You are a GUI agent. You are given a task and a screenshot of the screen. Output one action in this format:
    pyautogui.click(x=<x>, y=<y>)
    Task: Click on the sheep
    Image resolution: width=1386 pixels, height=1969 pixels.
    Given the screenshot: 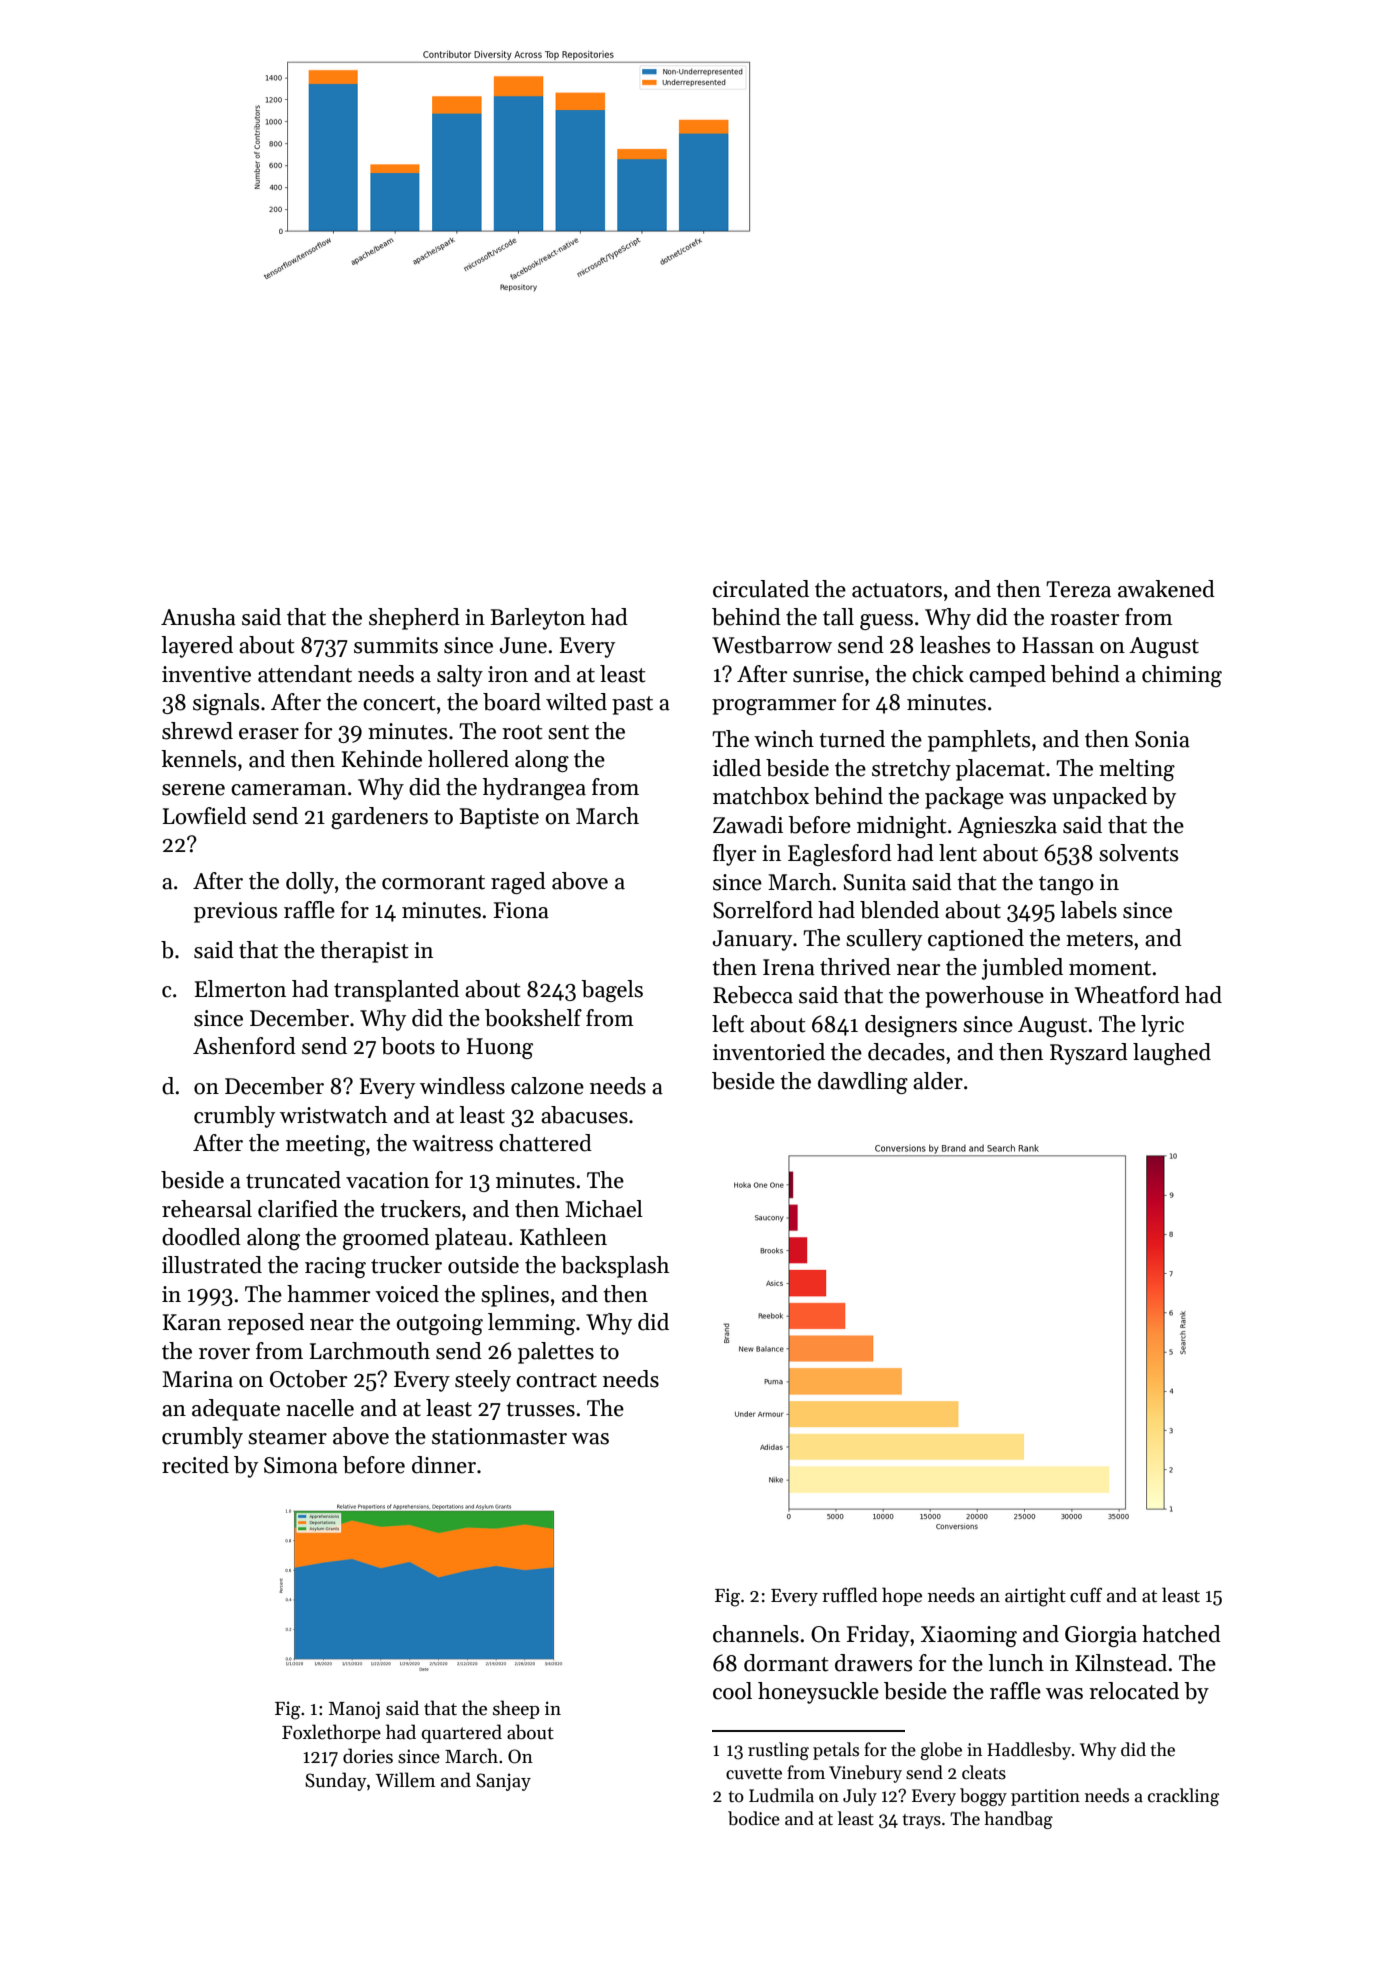 What is the action you would take?
    pyautogui.click(x=516, y=1709)
